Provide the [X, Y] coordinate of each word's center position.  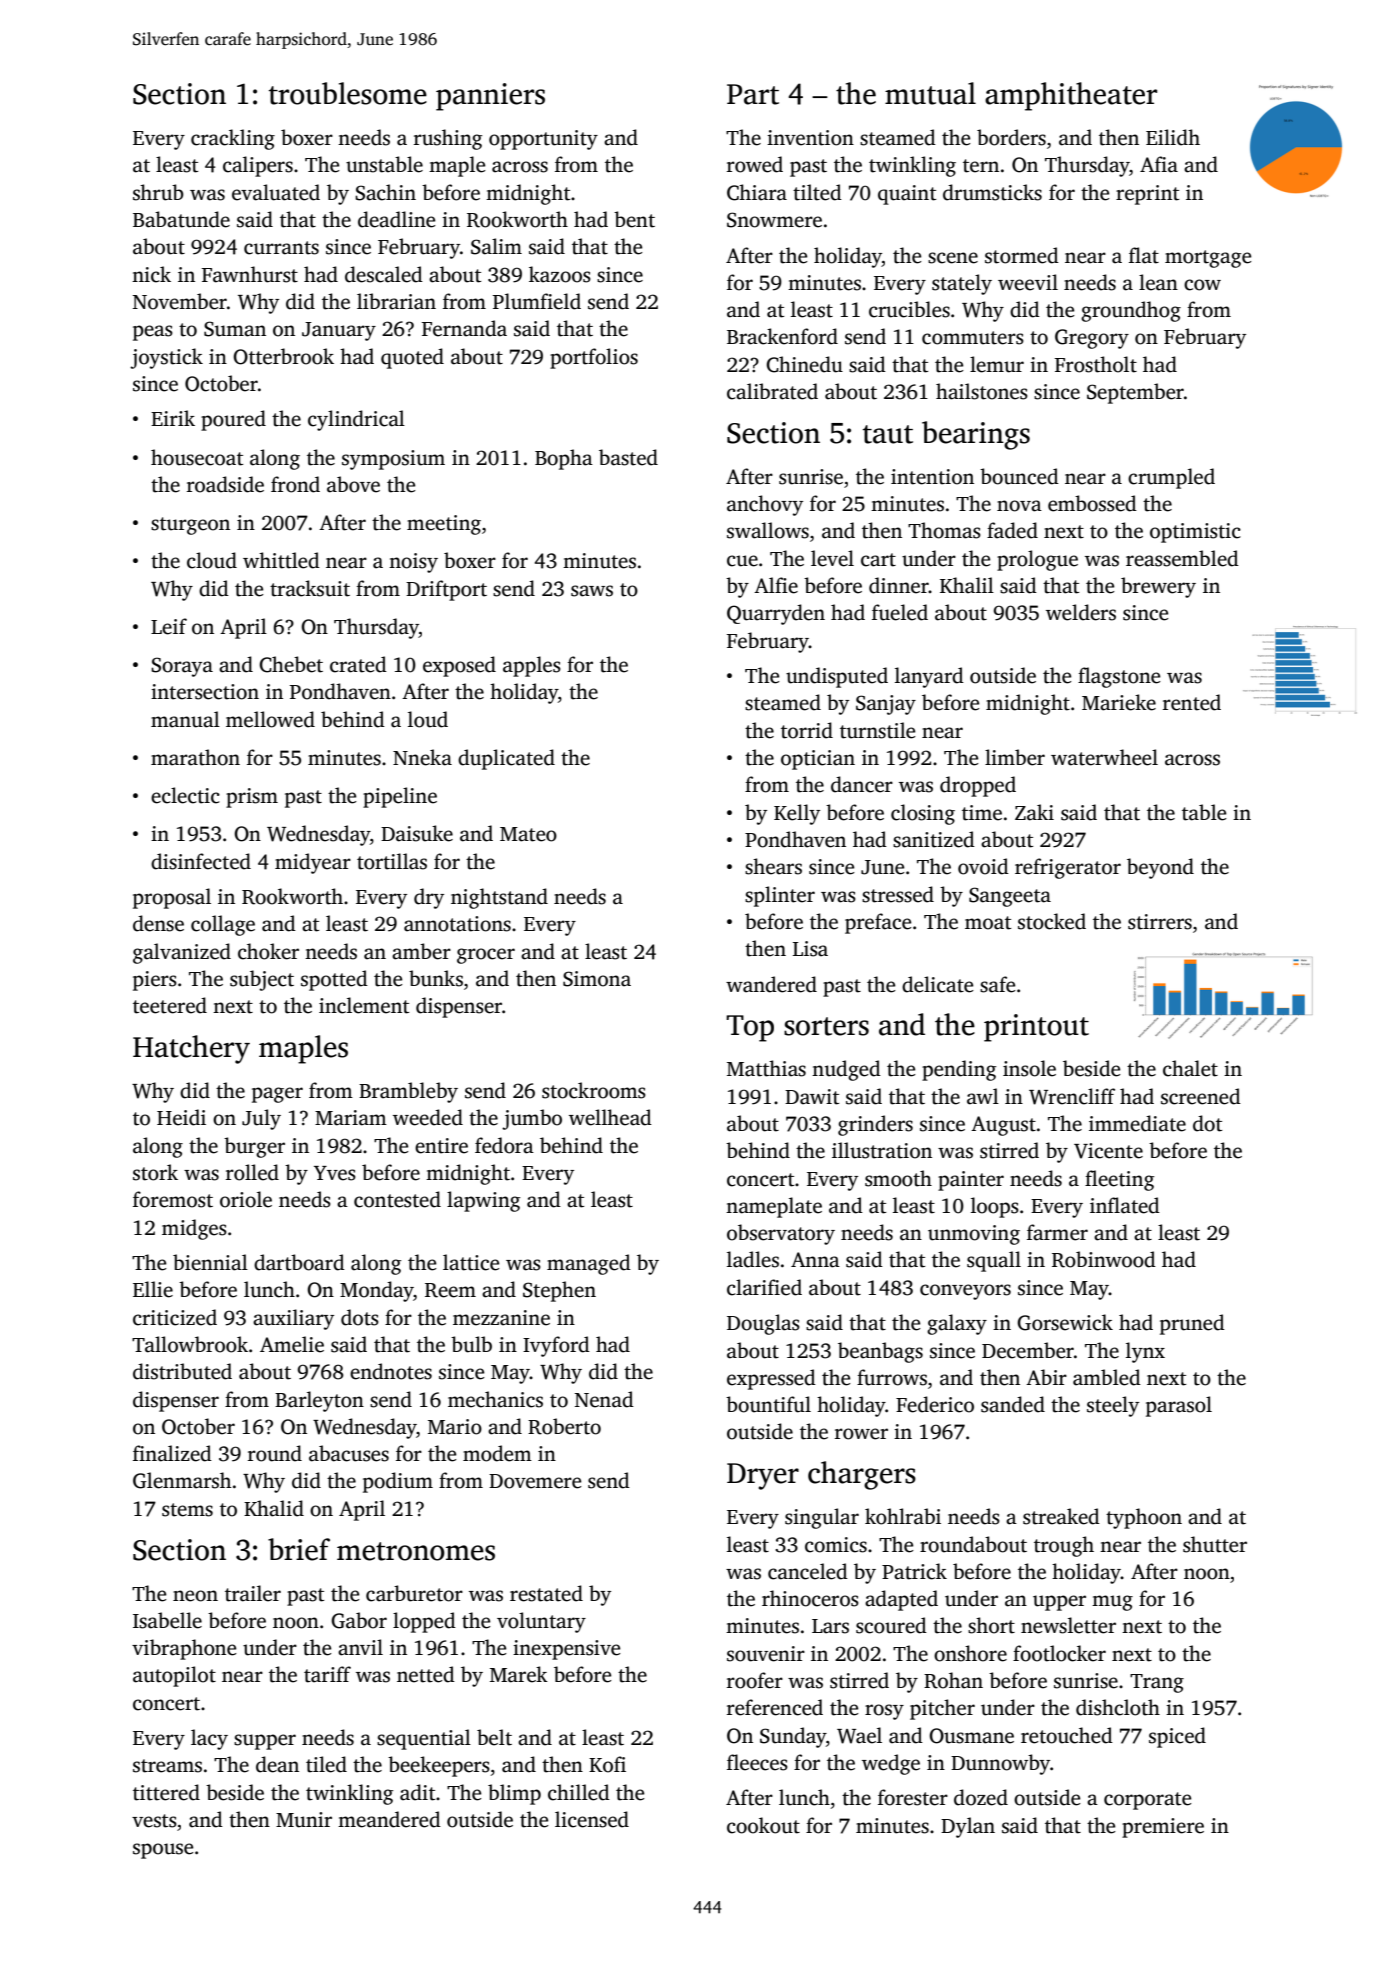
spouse [163, 1851]
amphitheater [1071, 96]
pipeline [400, 797]
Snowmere [774, 220]
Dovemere [535, 1481]
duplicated [506, 759]
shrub [158, 192]
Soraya [182, 667]
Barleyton [319, 1401]
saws [592, 591]
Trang [1157, 1683]
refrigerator [1068, 868]
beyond [1160, 868]
